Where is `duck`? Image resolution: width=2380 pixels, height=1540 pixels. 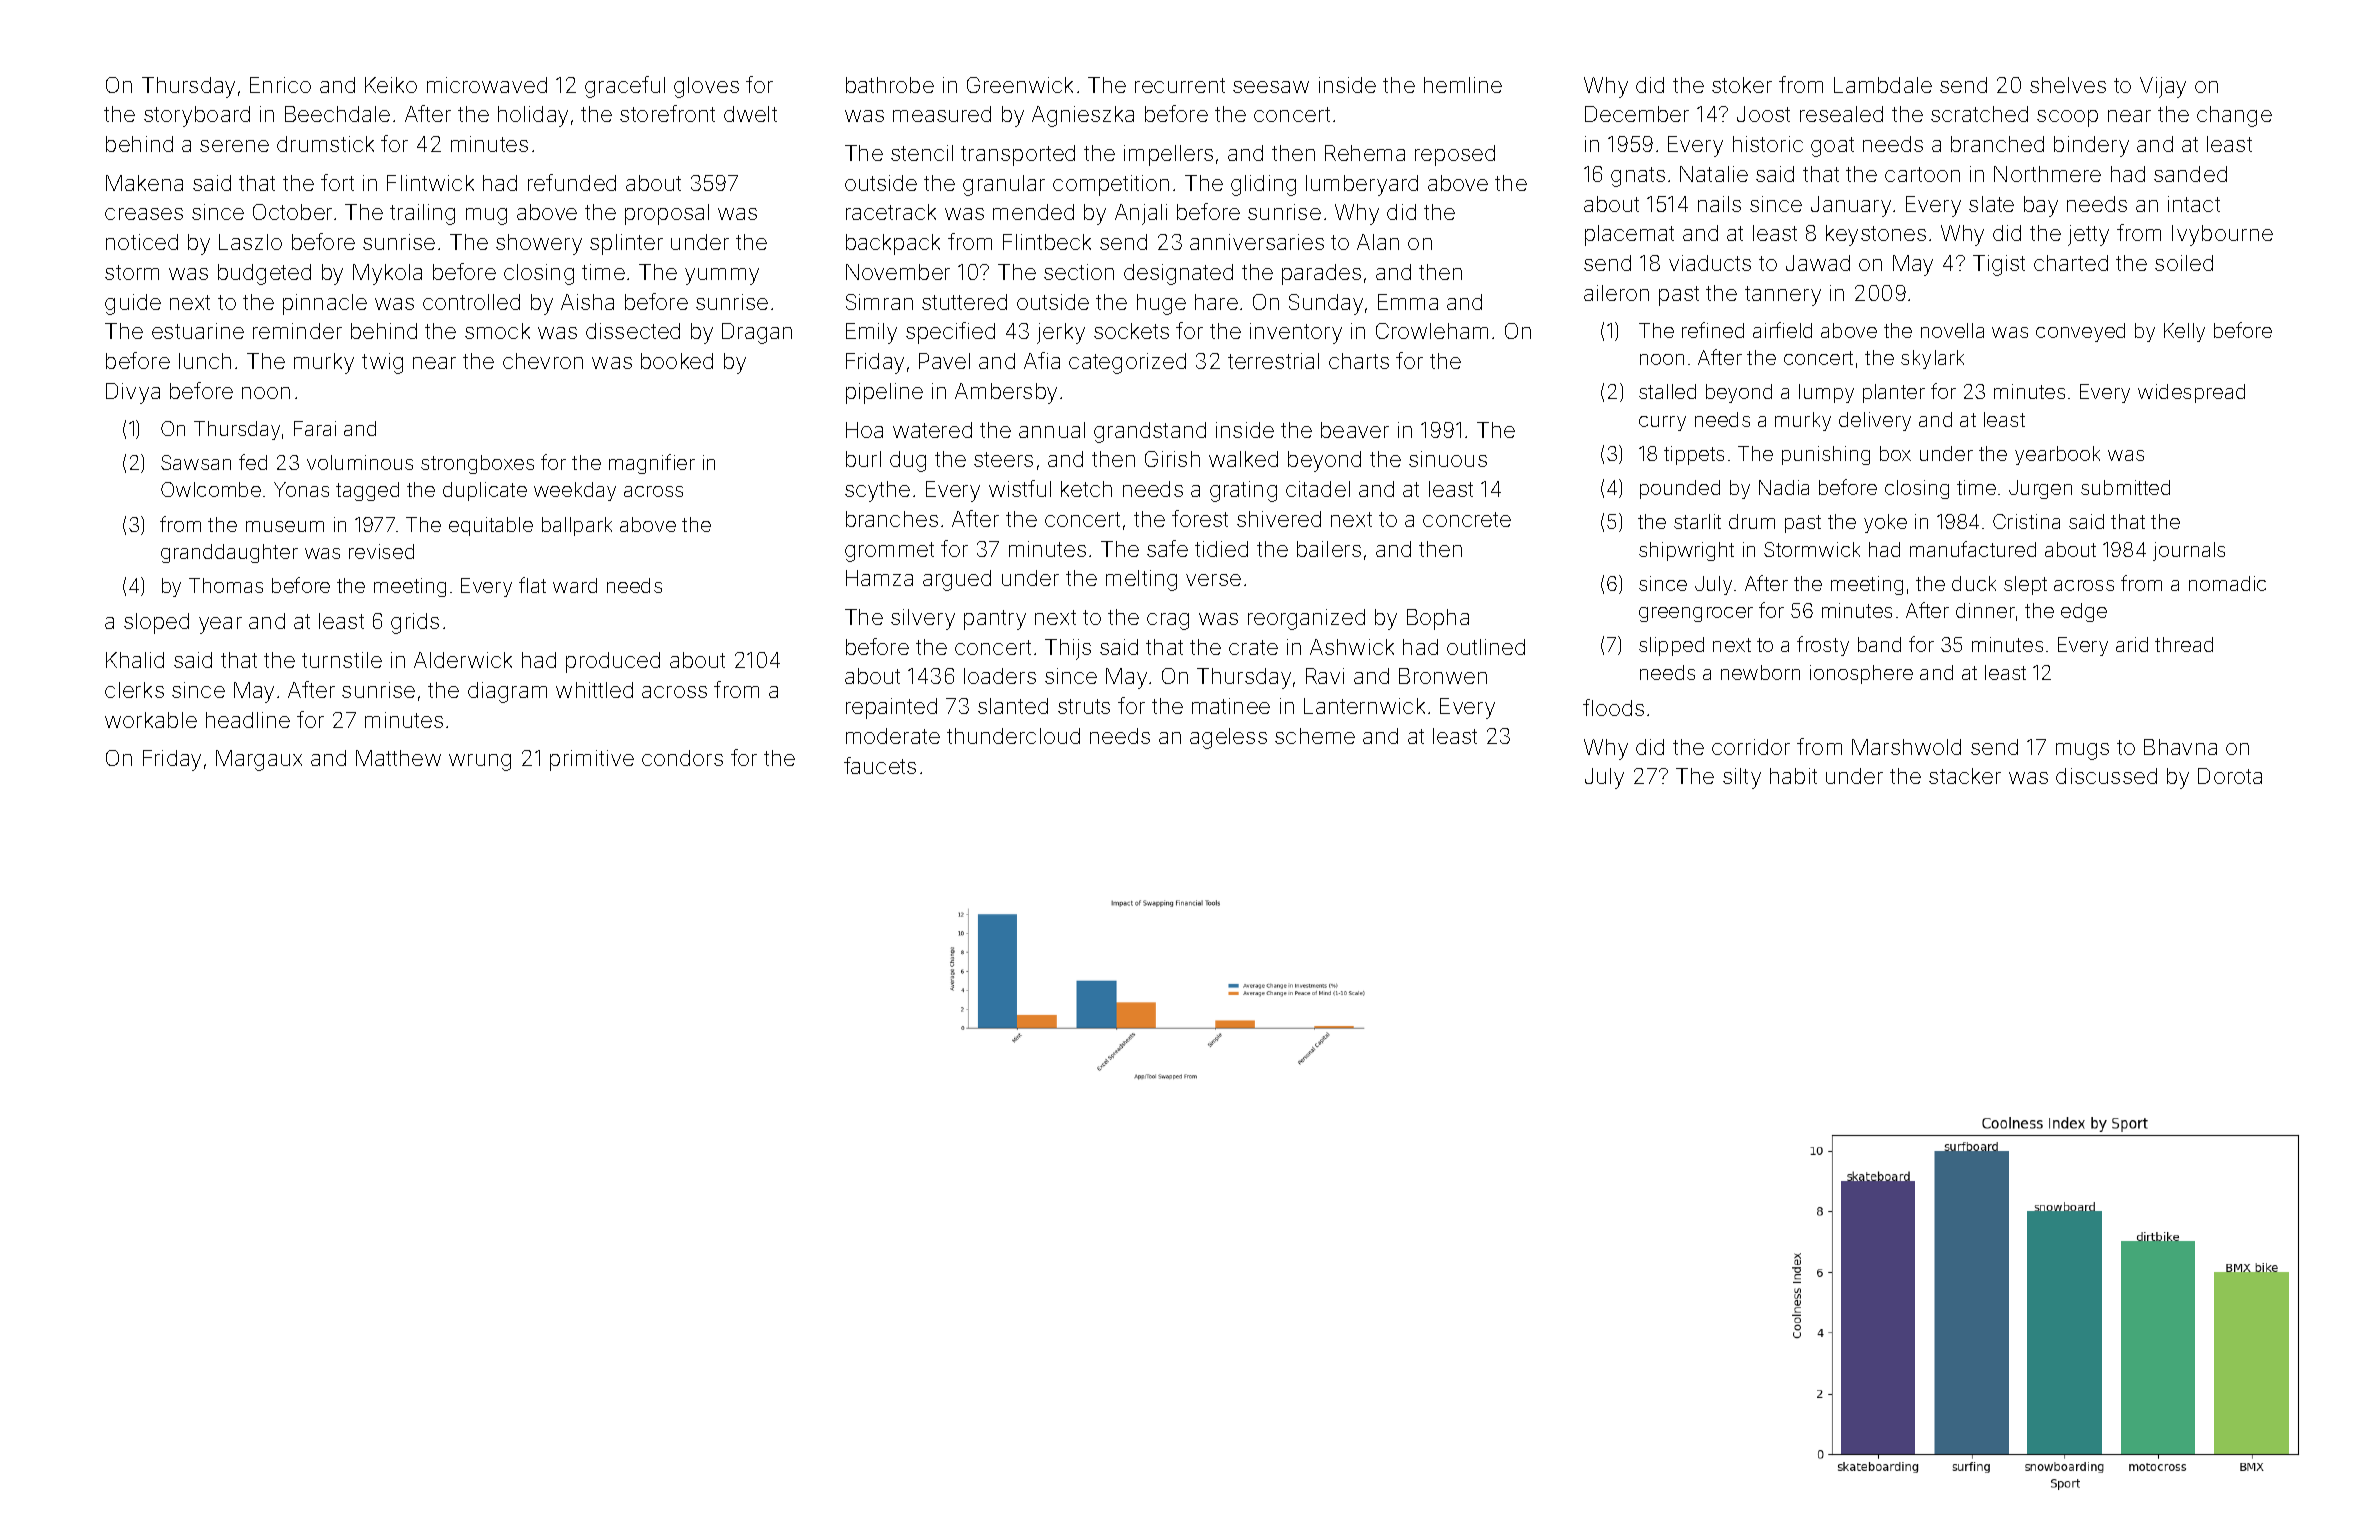 duck is located at coordinates (1974, 583).
